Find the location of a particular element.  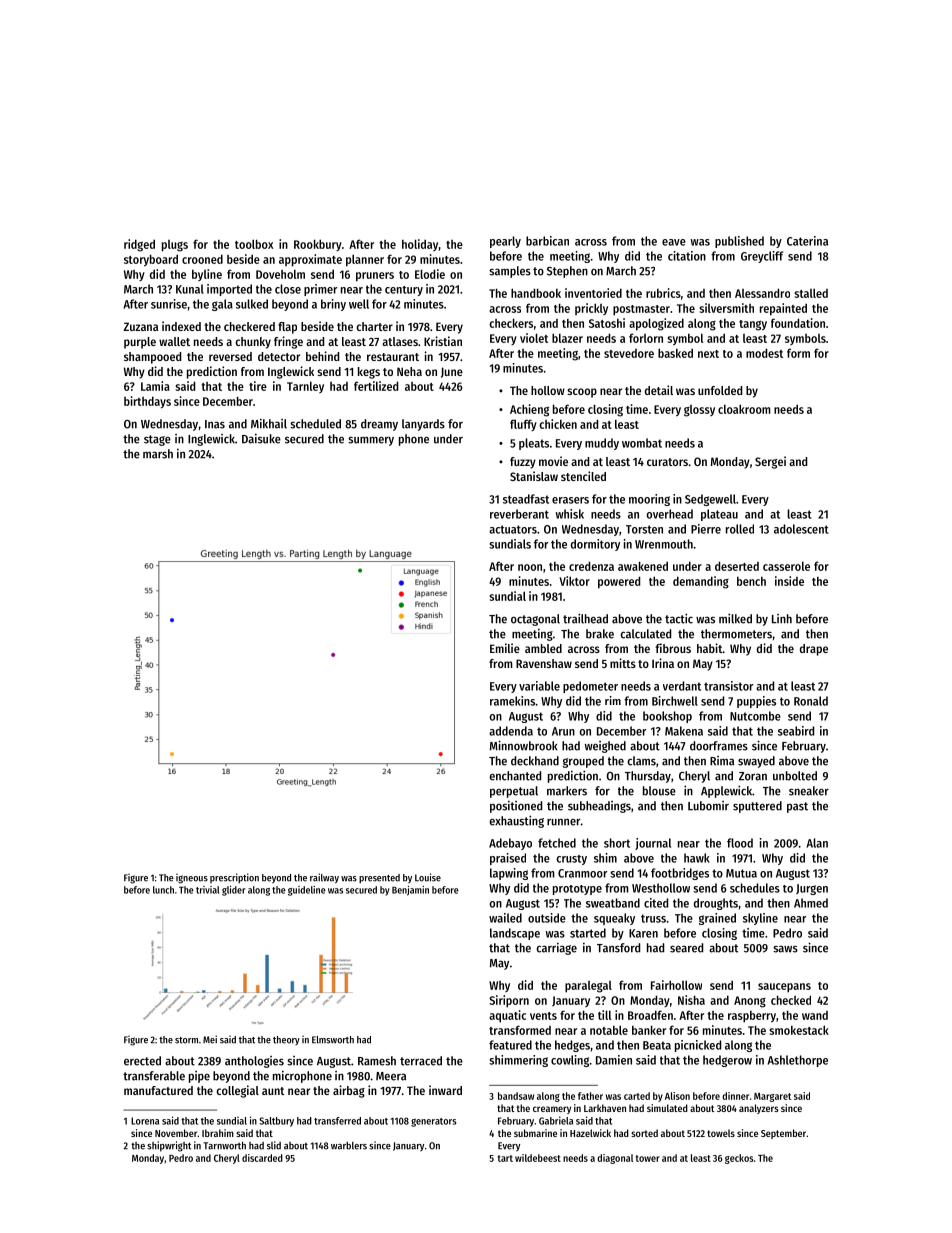

theory is located at coordinates (286, 1040).
